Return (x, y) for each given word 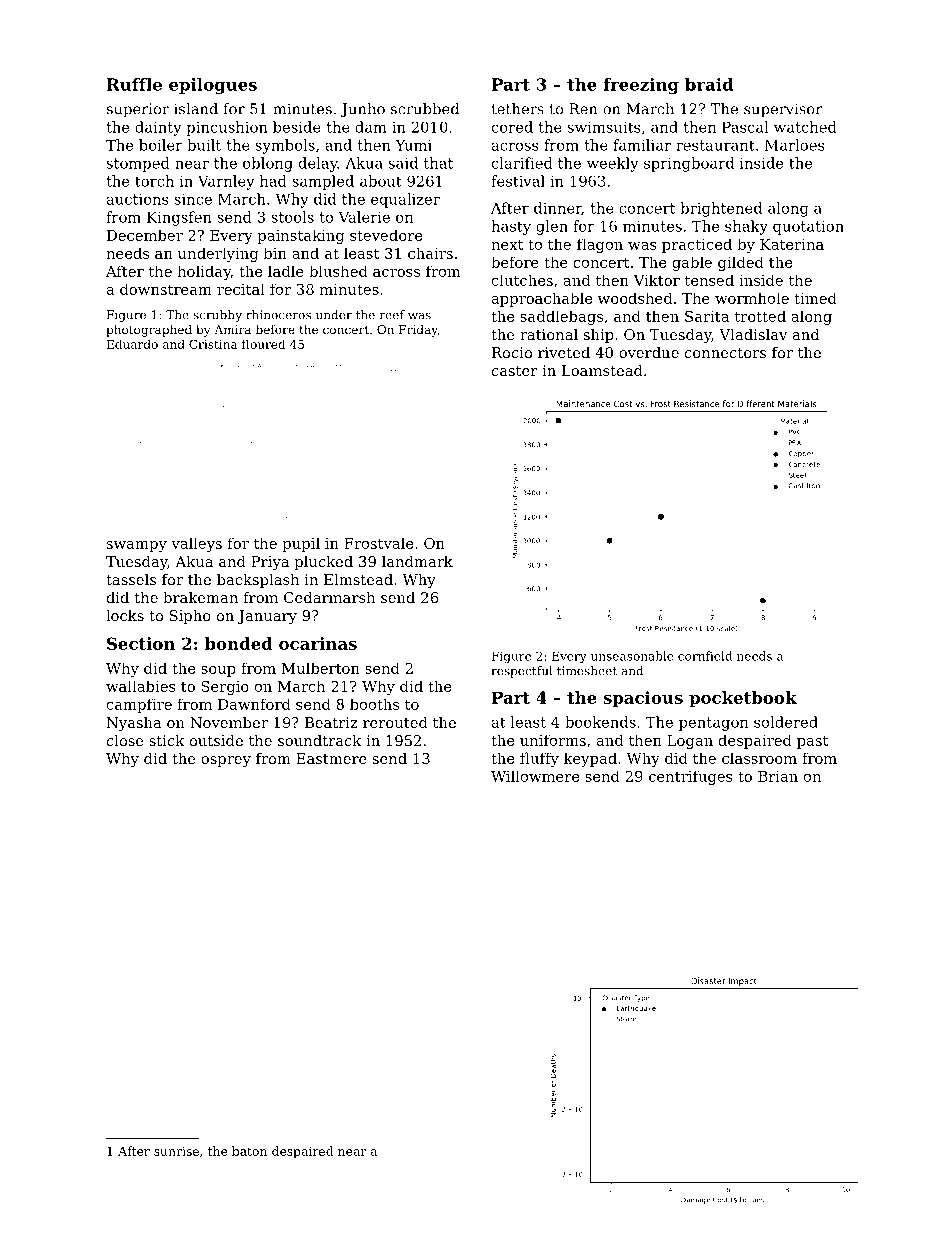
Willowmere (535, 776)
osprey (226, 762)
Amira (232, 329)
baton (249, 1151)
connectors (725, 353)
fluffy (539, 759)
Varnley (226, 182)
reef (392, 315)
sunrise (176, 1151)
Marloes (794, 145)
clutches (522, 280)
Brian (778, 776)
